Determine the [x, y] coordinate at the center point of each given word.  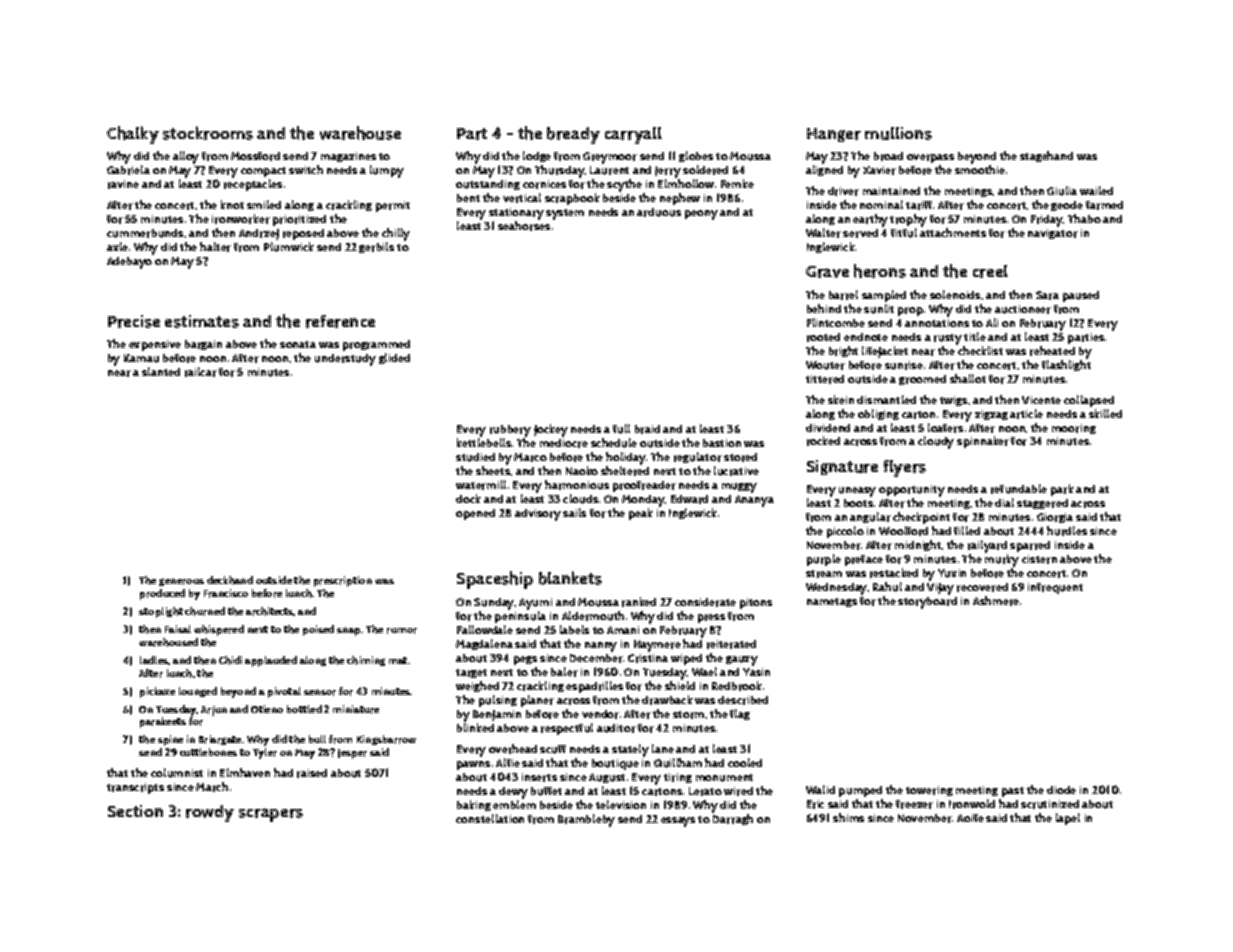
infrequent [1055, 588]
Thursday [560, 171]
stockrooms [208, 133]
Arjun [214, 711]
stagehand [1046, 156]
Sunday [494, 604]
